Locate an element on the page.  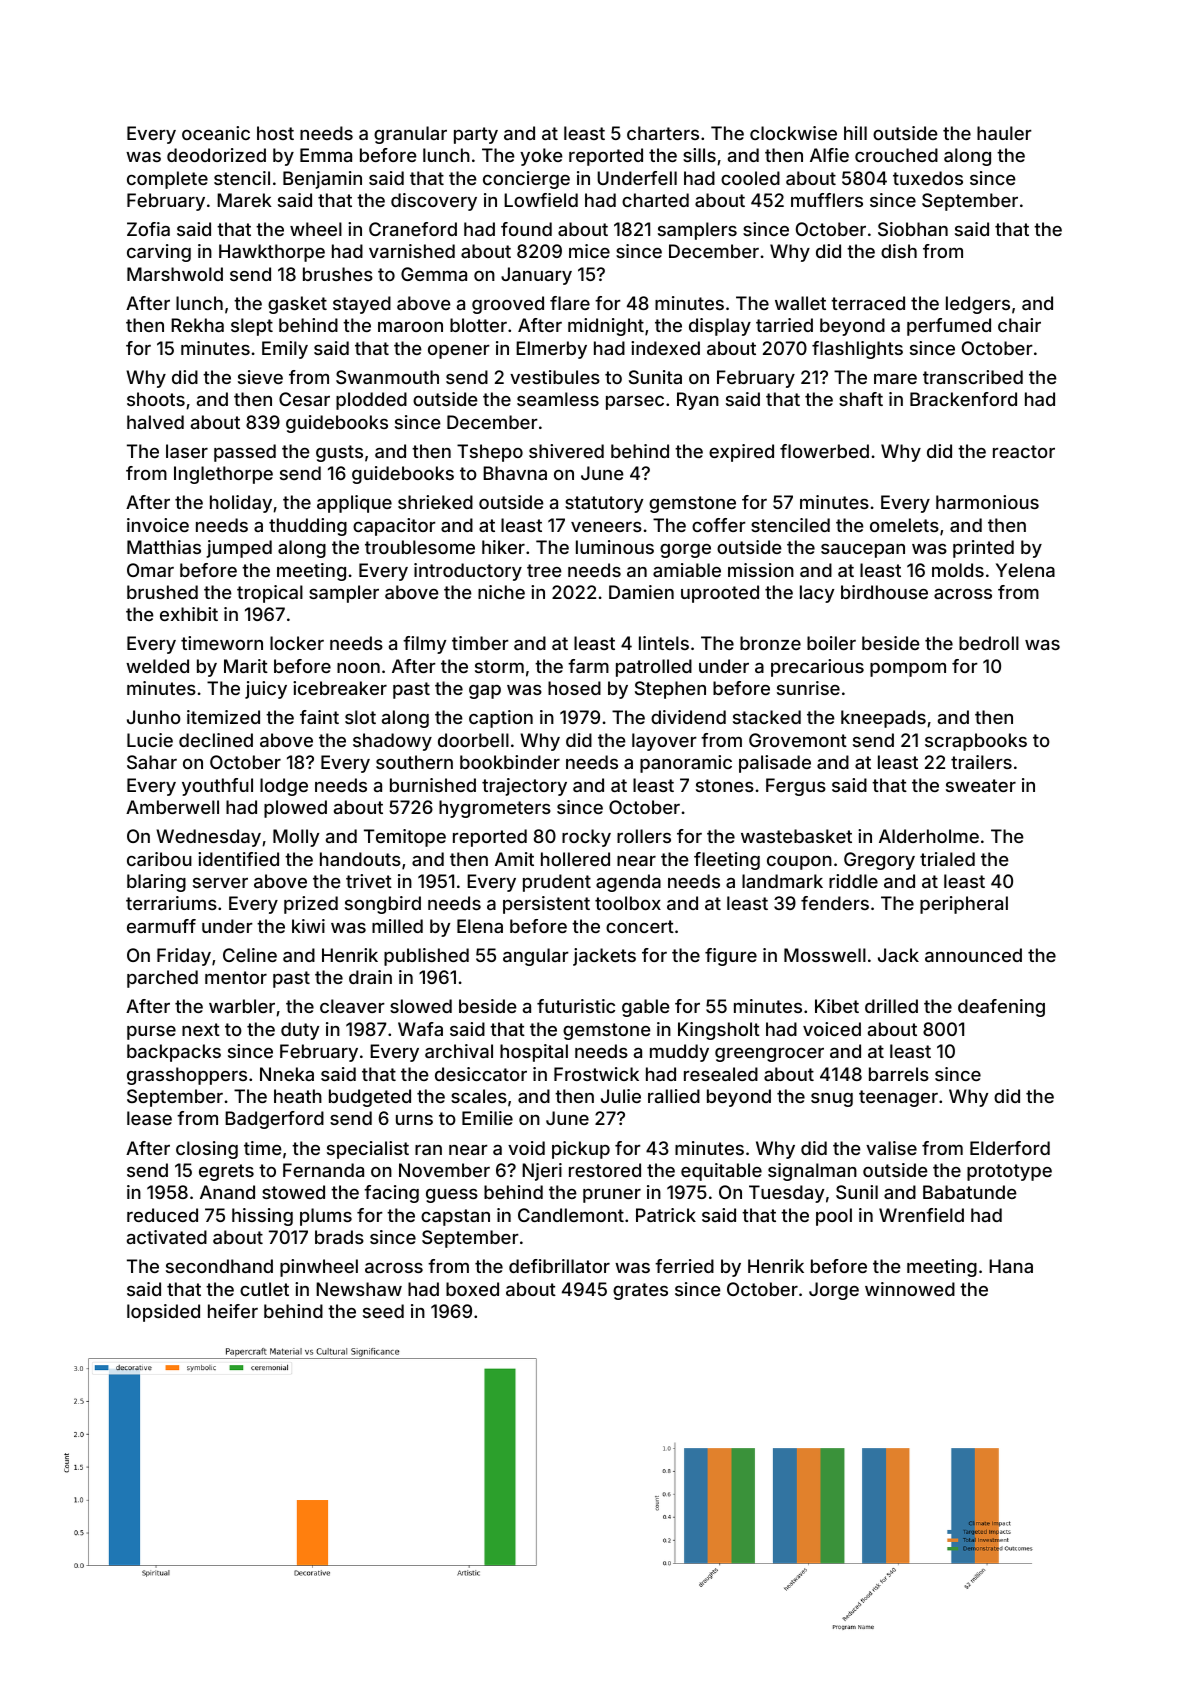
seed is located at coordinates (383, 1311).
